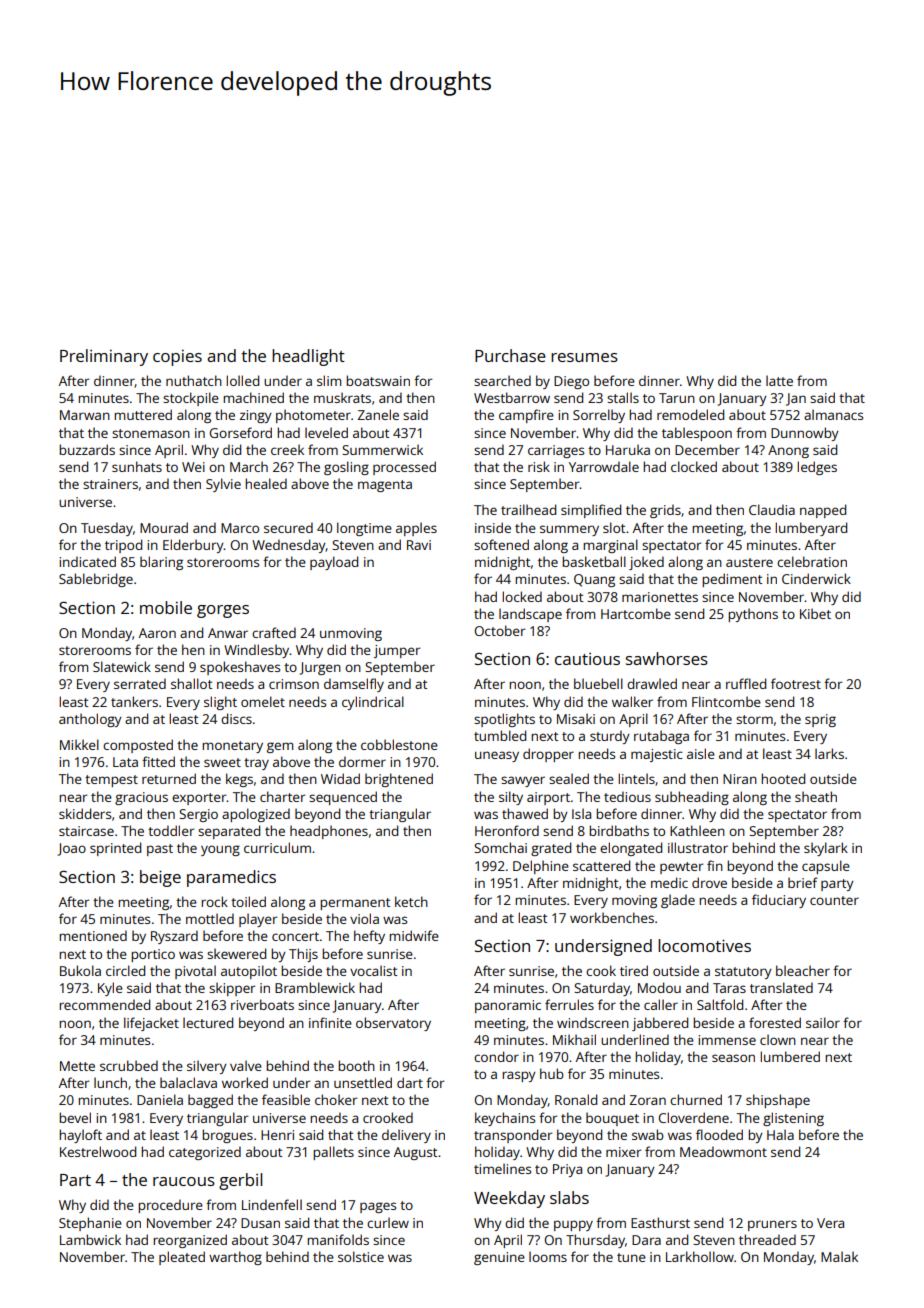  Describe the element at coordinates (87, 561) in the screenshot. I see `indicated` at that location.
